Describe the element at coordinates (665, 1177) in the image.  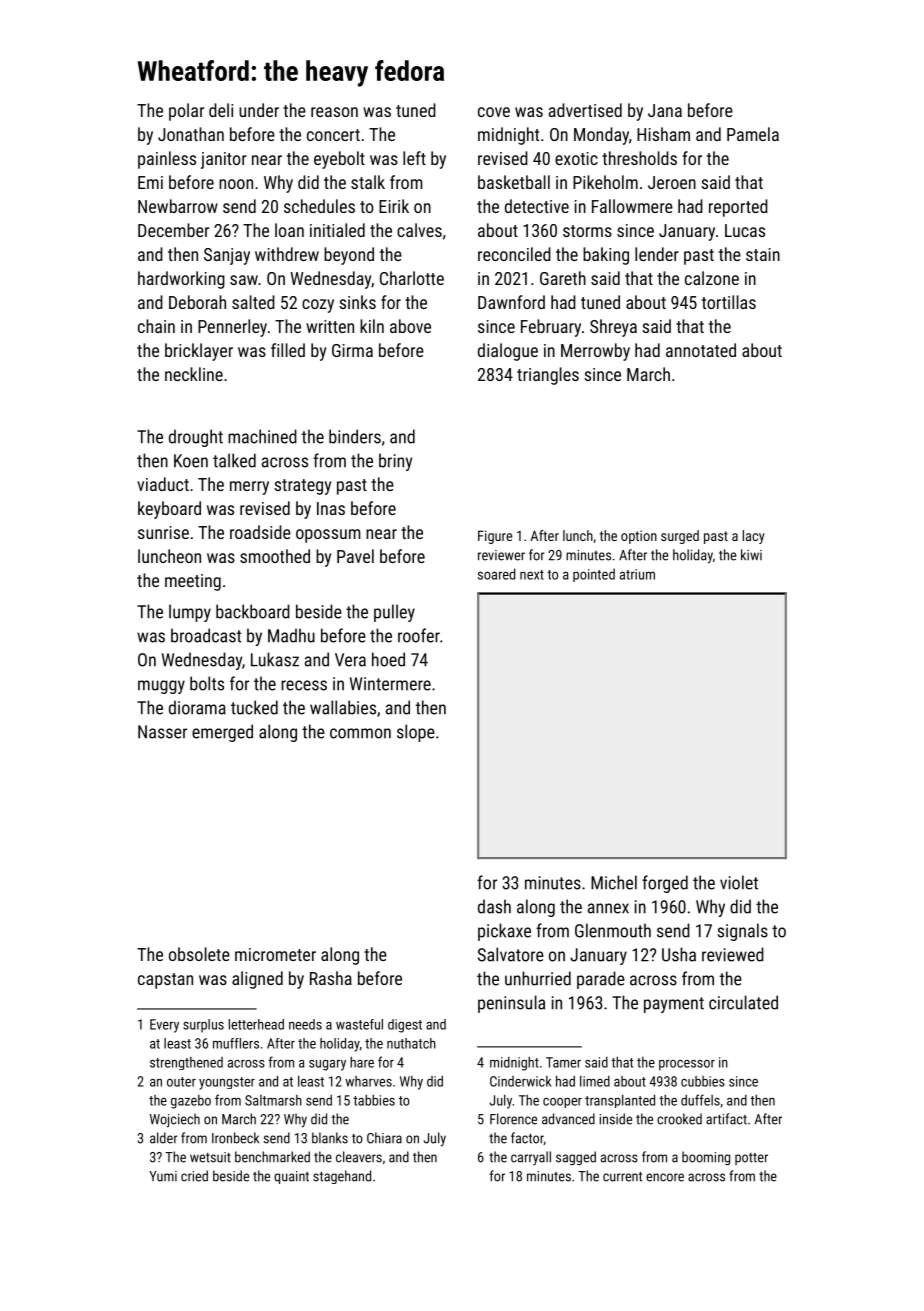
I see `encore` at that location.
